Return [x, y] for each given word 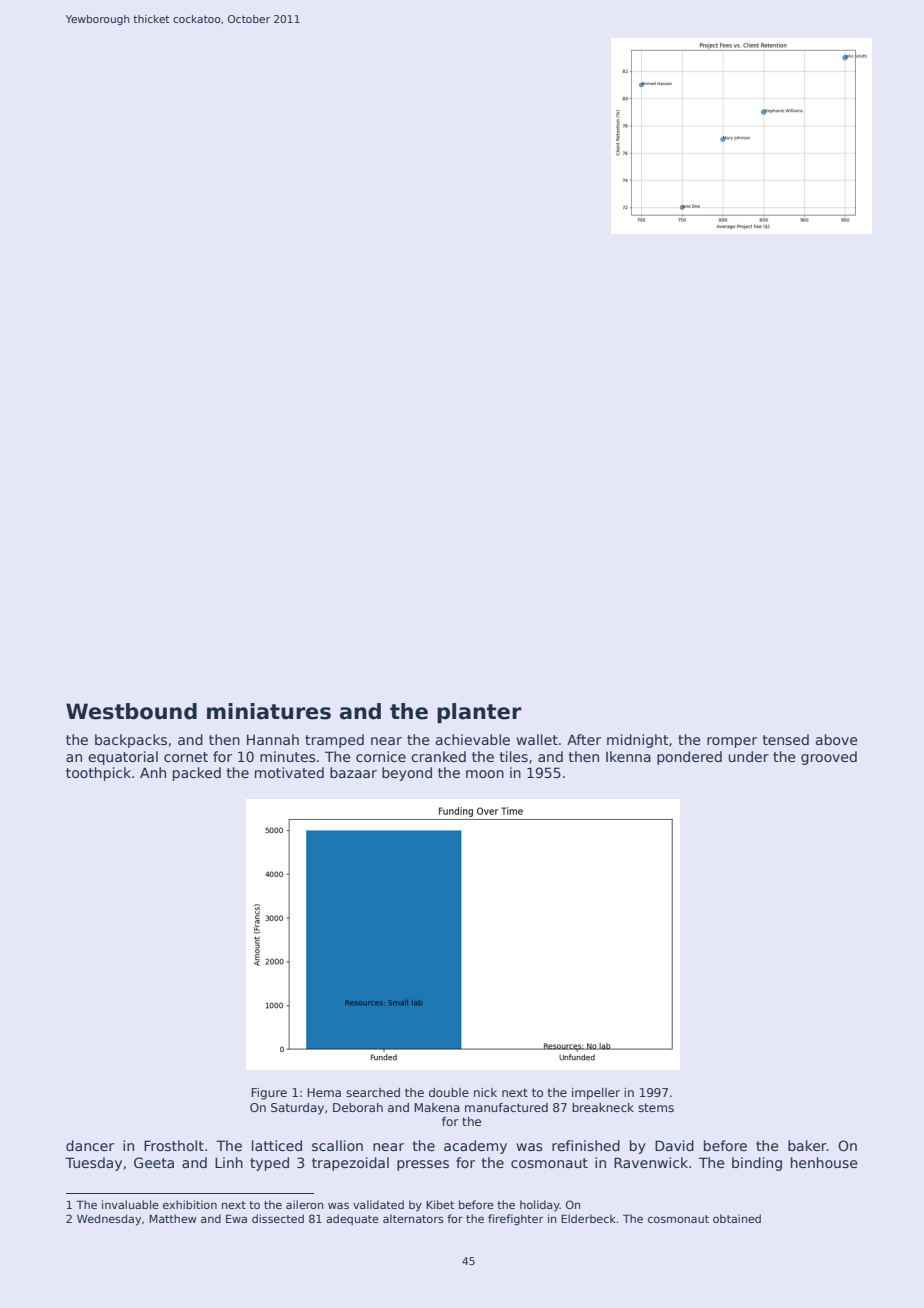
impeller [596, 1094]
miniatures [269, 711]
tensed [786, 739]
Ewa [236, 1218]
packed [197, 774]
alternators [413, 1218]
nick [485, 1092]
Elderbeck [589, 1218]
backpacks [131, 741]
